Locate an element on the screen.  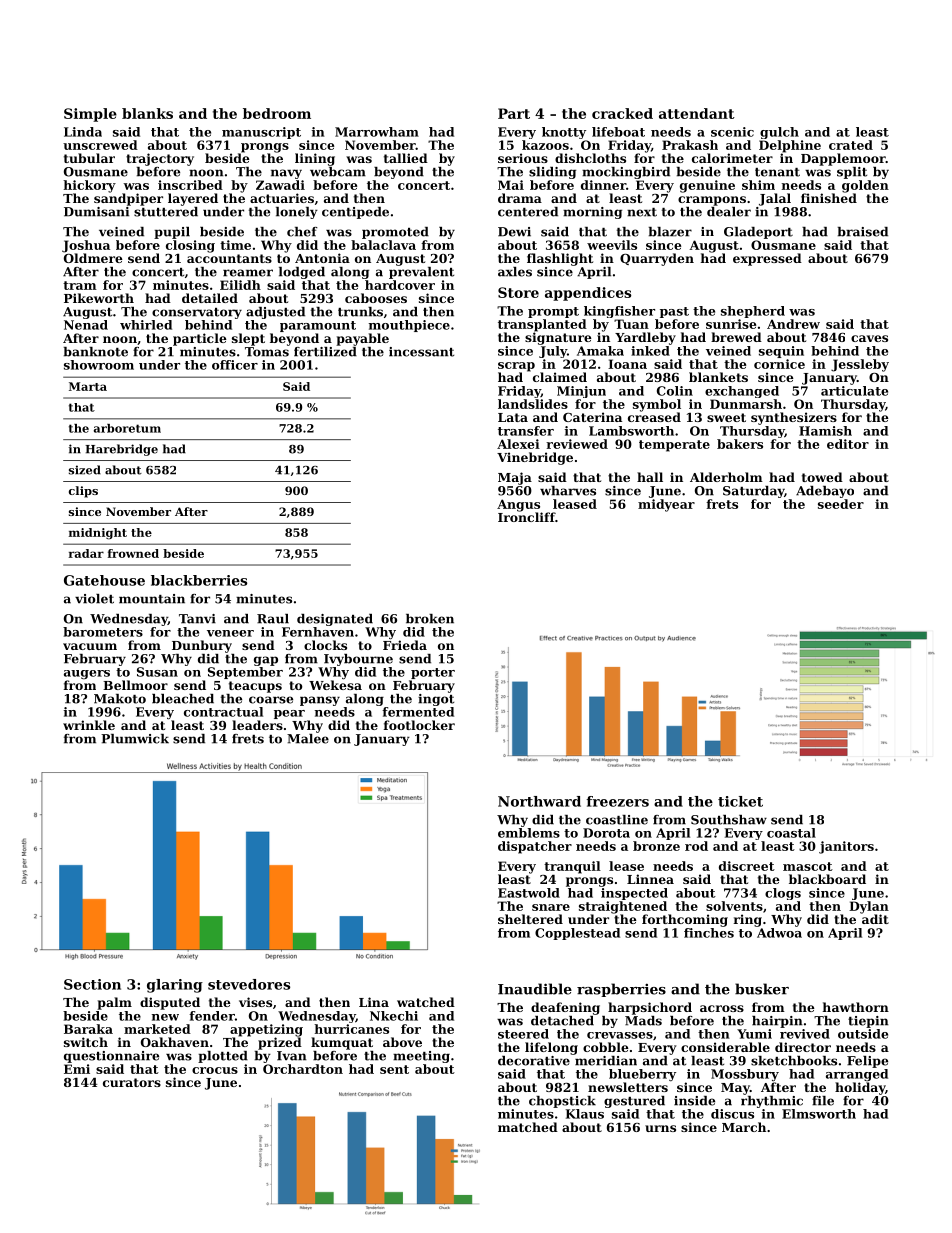
officer is located at coordinates (235, 365).
